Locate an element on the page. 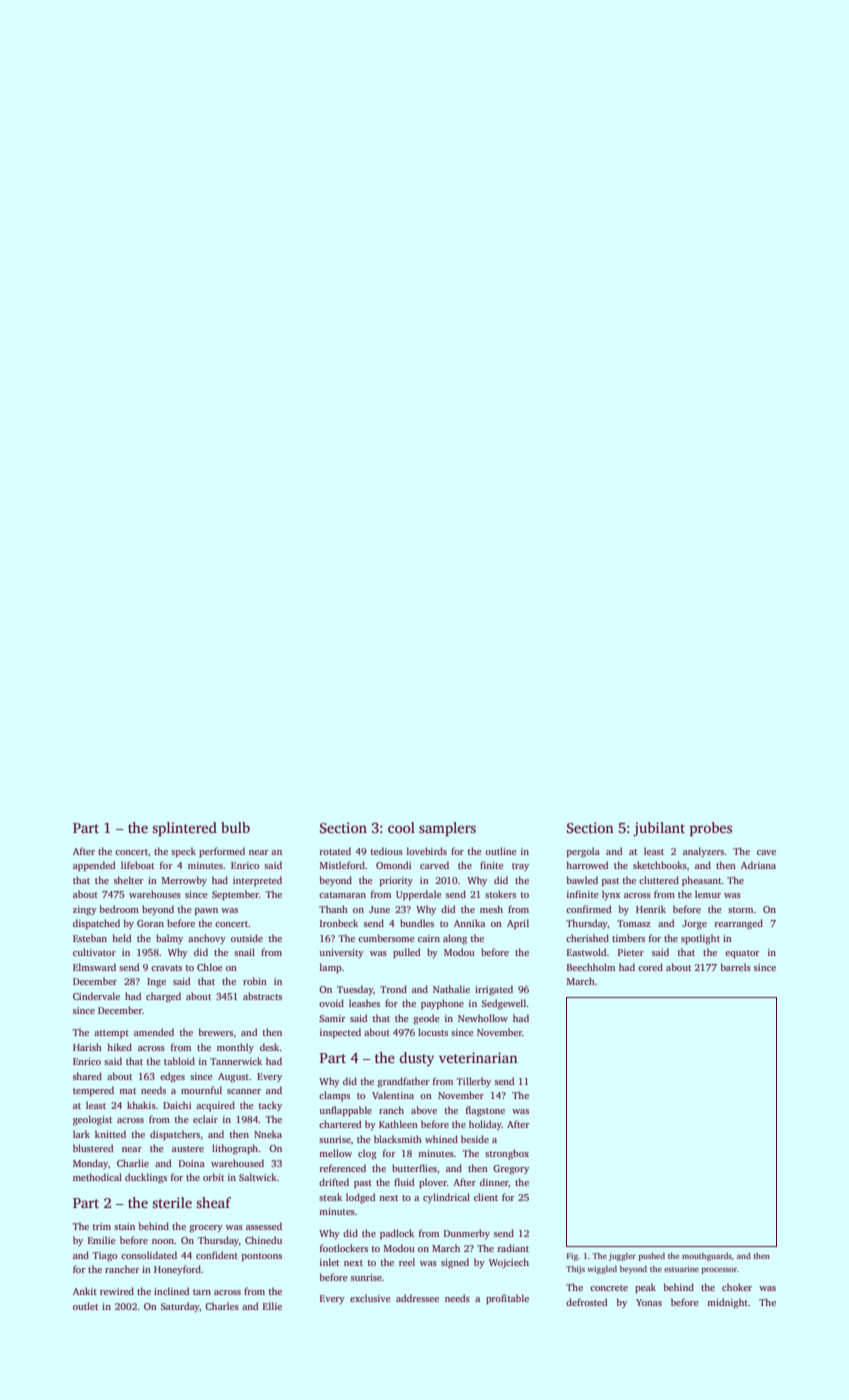 This image has height=1400, width=849. geologist is located at coordinates (92, 1120).
